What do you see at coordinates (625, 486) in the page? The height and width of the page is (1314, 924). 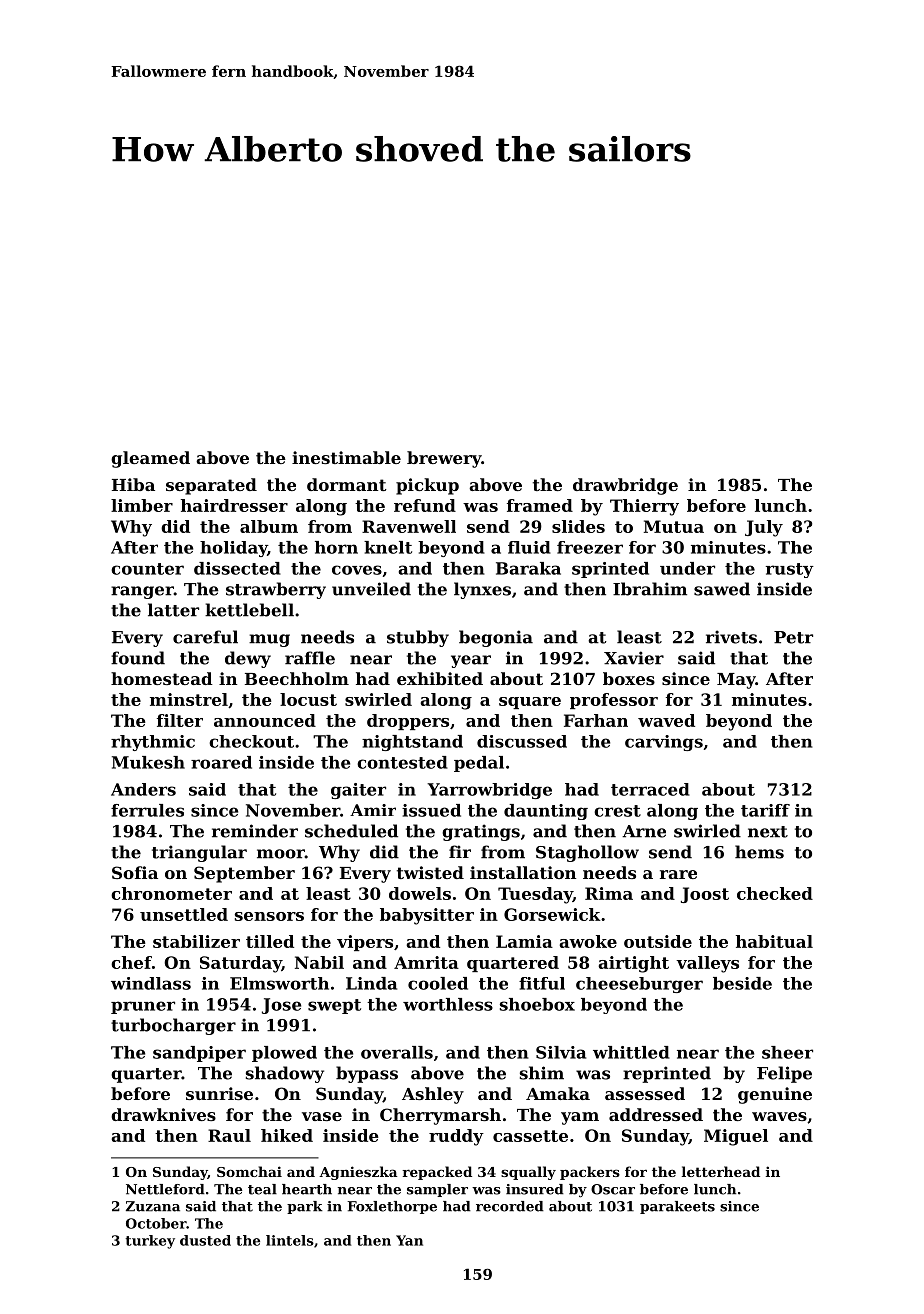 I see `drawbridge` at bounding box center [625, 486].
